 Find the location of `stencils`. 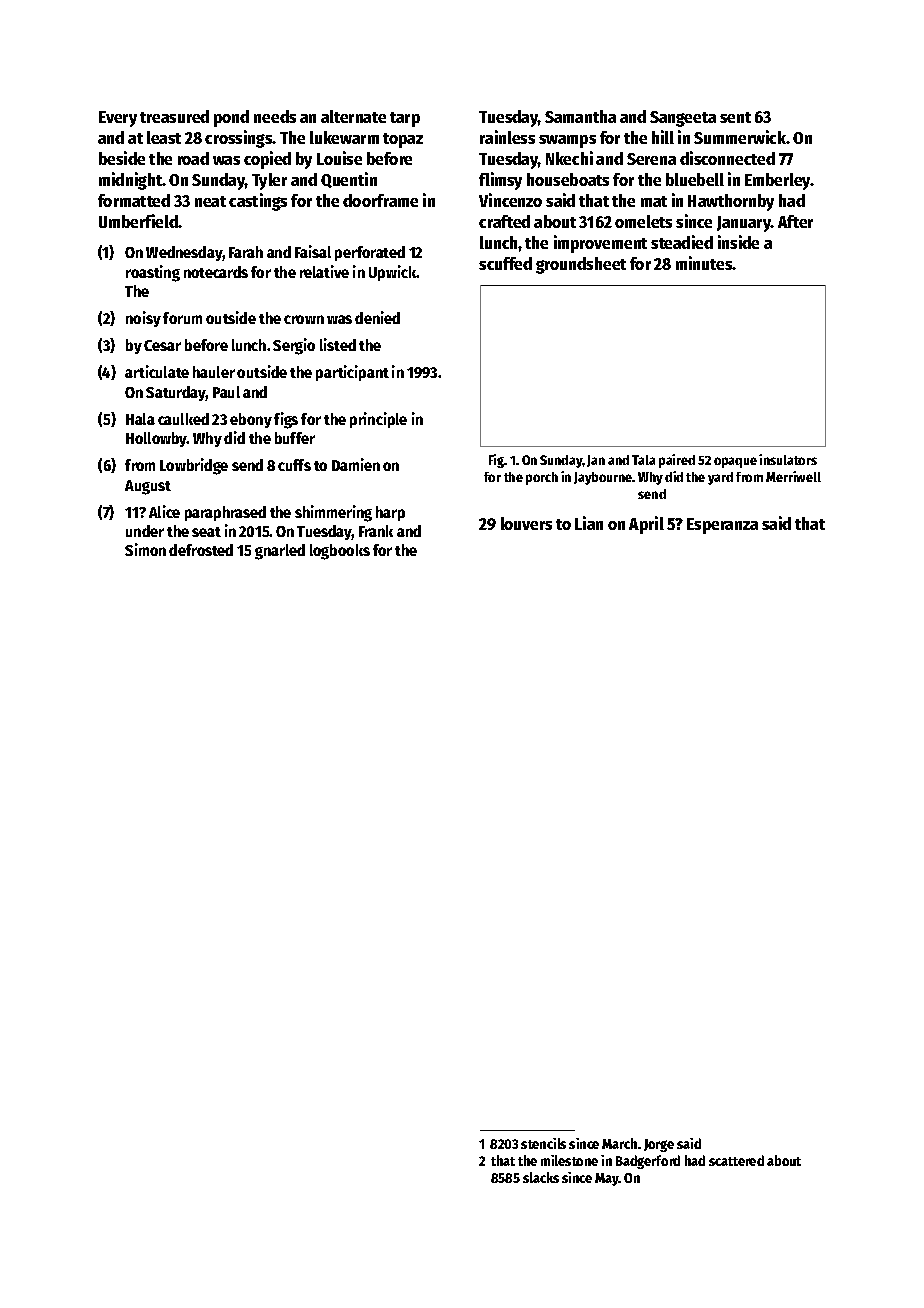

stencils is located at coordinates (543, 1143).
